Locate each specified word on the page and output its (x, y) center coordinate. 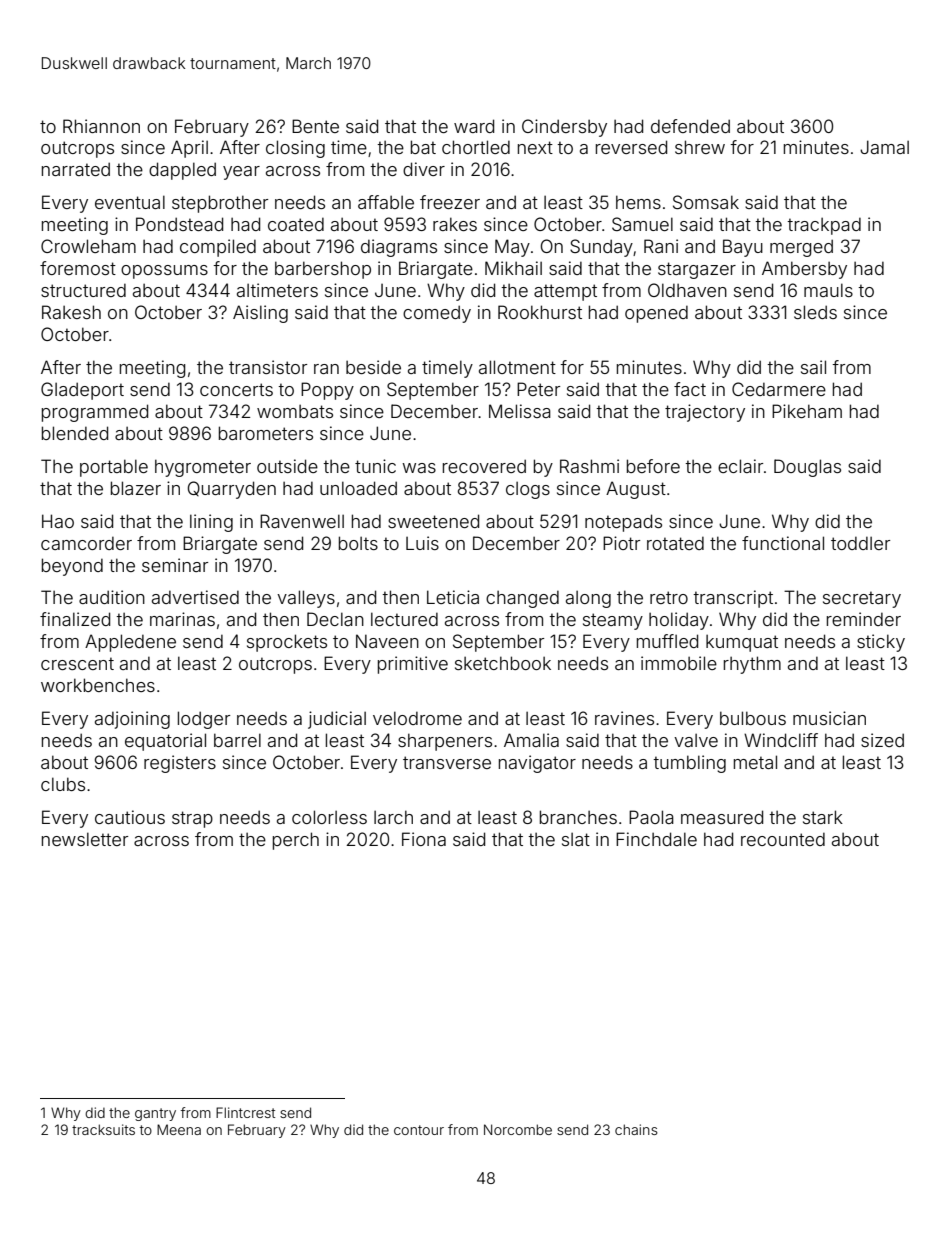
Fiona (424, 839)
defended (690, 126)
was (419, 468)
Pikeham (807, 411)
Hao (58, 521)
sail (813, 367)
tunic (375, 466)
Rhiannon (101, 126)
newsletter (85, 839)
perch (296, 841)
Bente (315, 126)
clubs (63, 784)
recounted (783, 839)
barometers (266, 433)
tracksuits (103, 1129)
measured (722, 817)
